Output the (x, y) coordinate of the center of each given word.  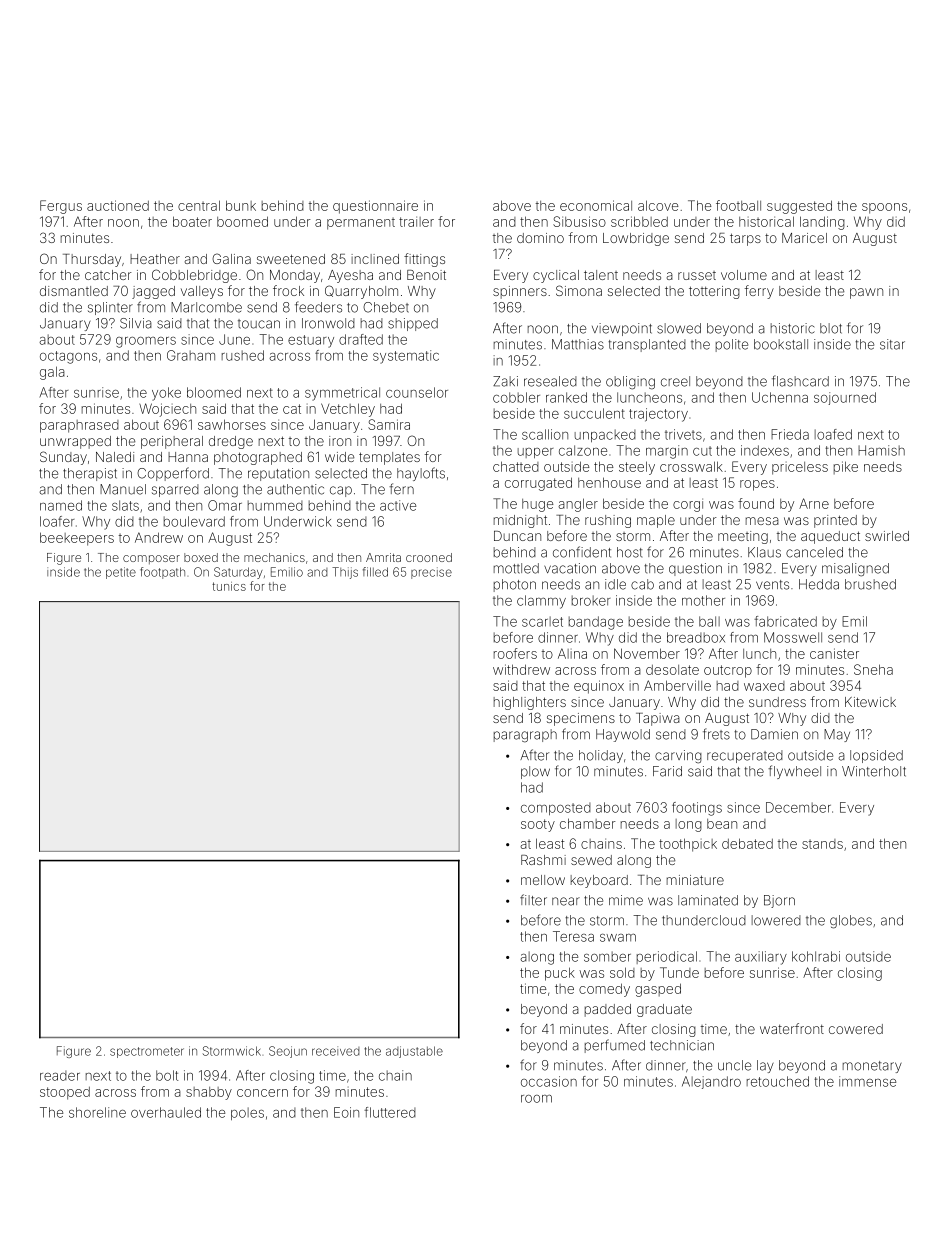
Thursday (92, 260)
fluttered (390, 1112)
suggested (799, 207)
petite (121, 573)
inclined (375, 259)
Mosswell (793, 637)
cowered (856, 1029)
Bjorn (779, 901)
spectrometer (147, 1052)
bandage (596, 623)
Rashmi (543, 860)
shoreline (97, 1112)
